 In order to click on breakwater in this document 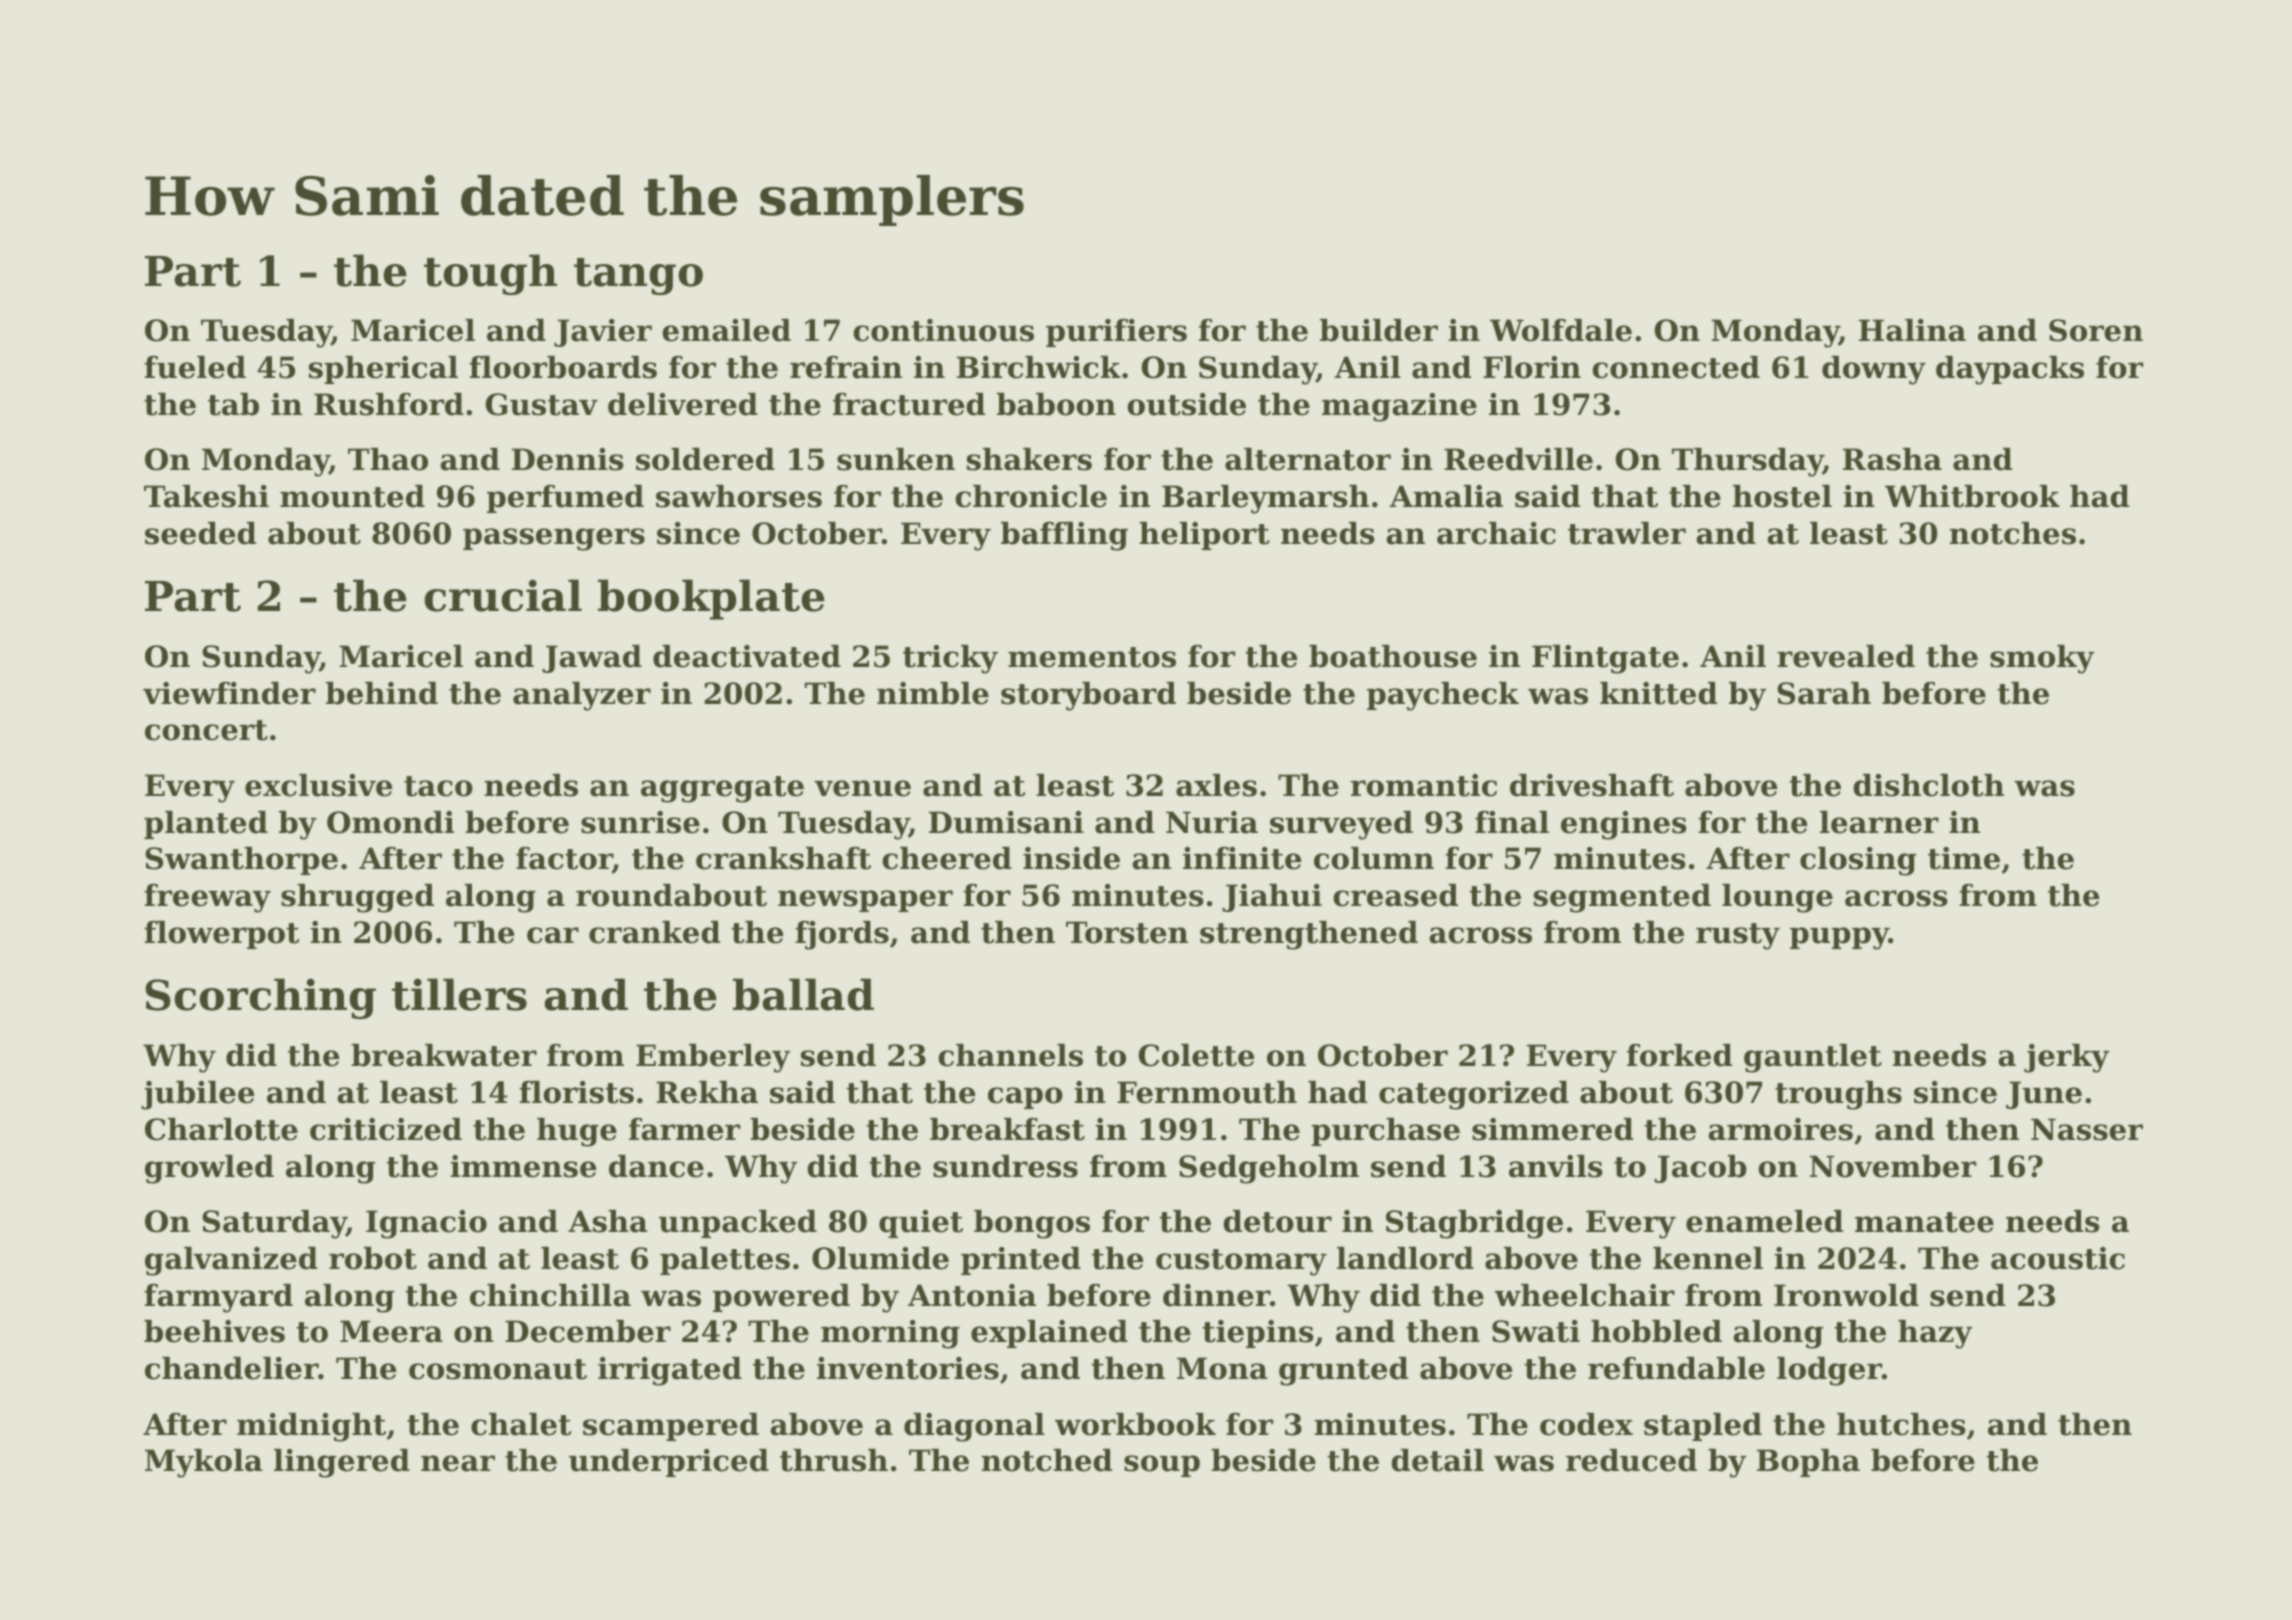, I will do `click(444, 1055)`.
